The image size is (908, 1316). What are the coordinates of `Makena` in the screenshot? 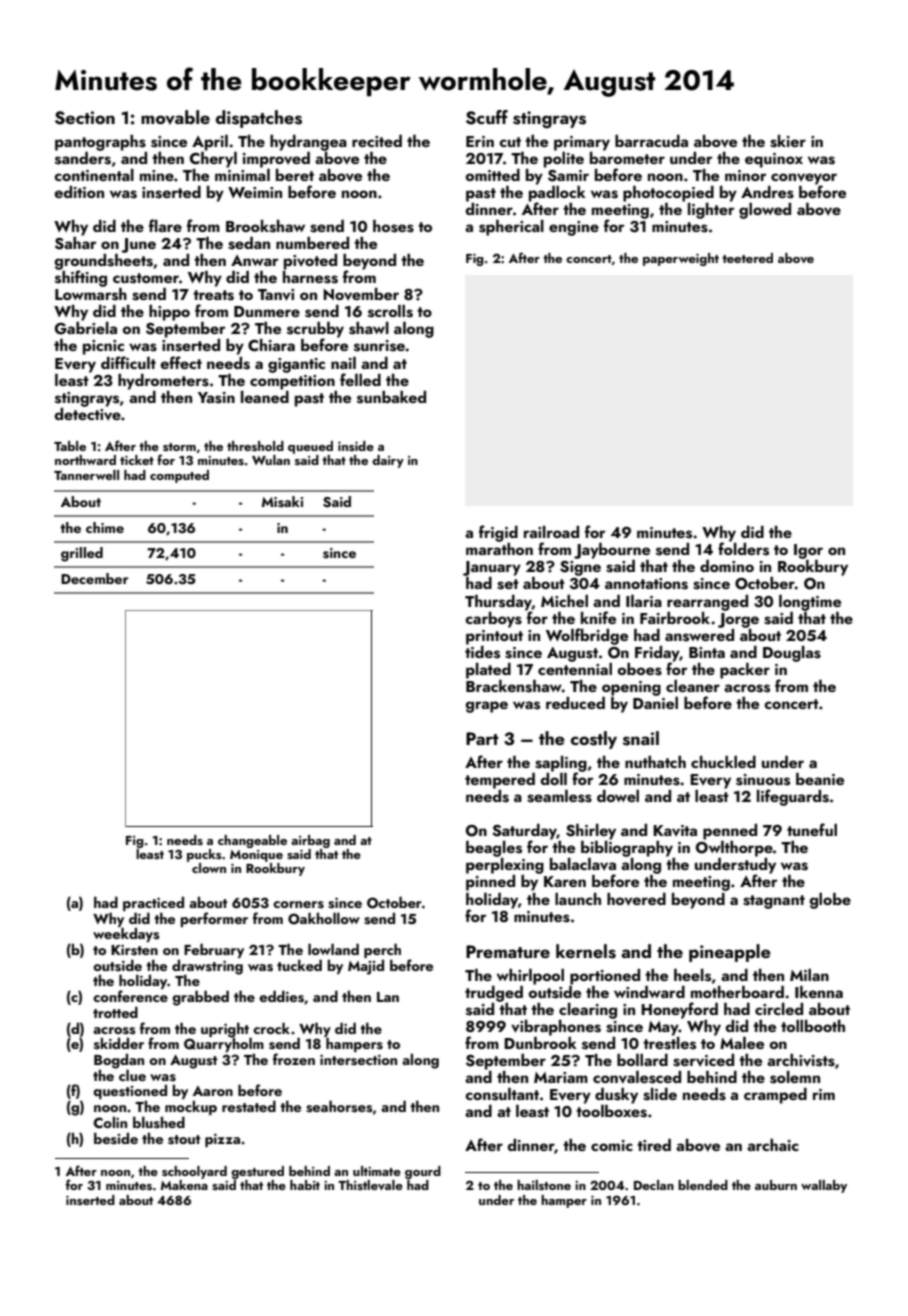 It's located at (184, 1185).
